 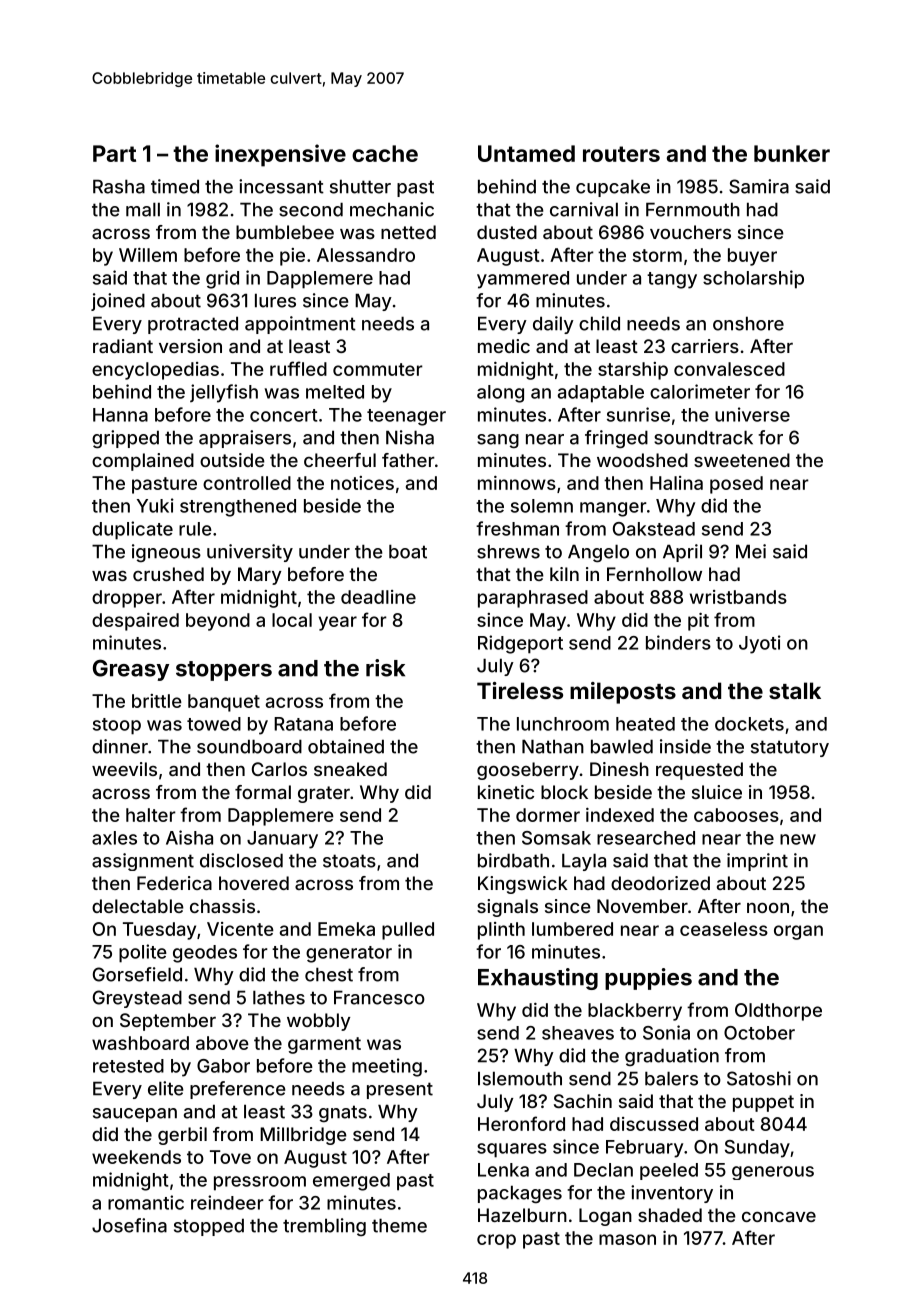 I want to click on cache, so click(x=385, y=153).
